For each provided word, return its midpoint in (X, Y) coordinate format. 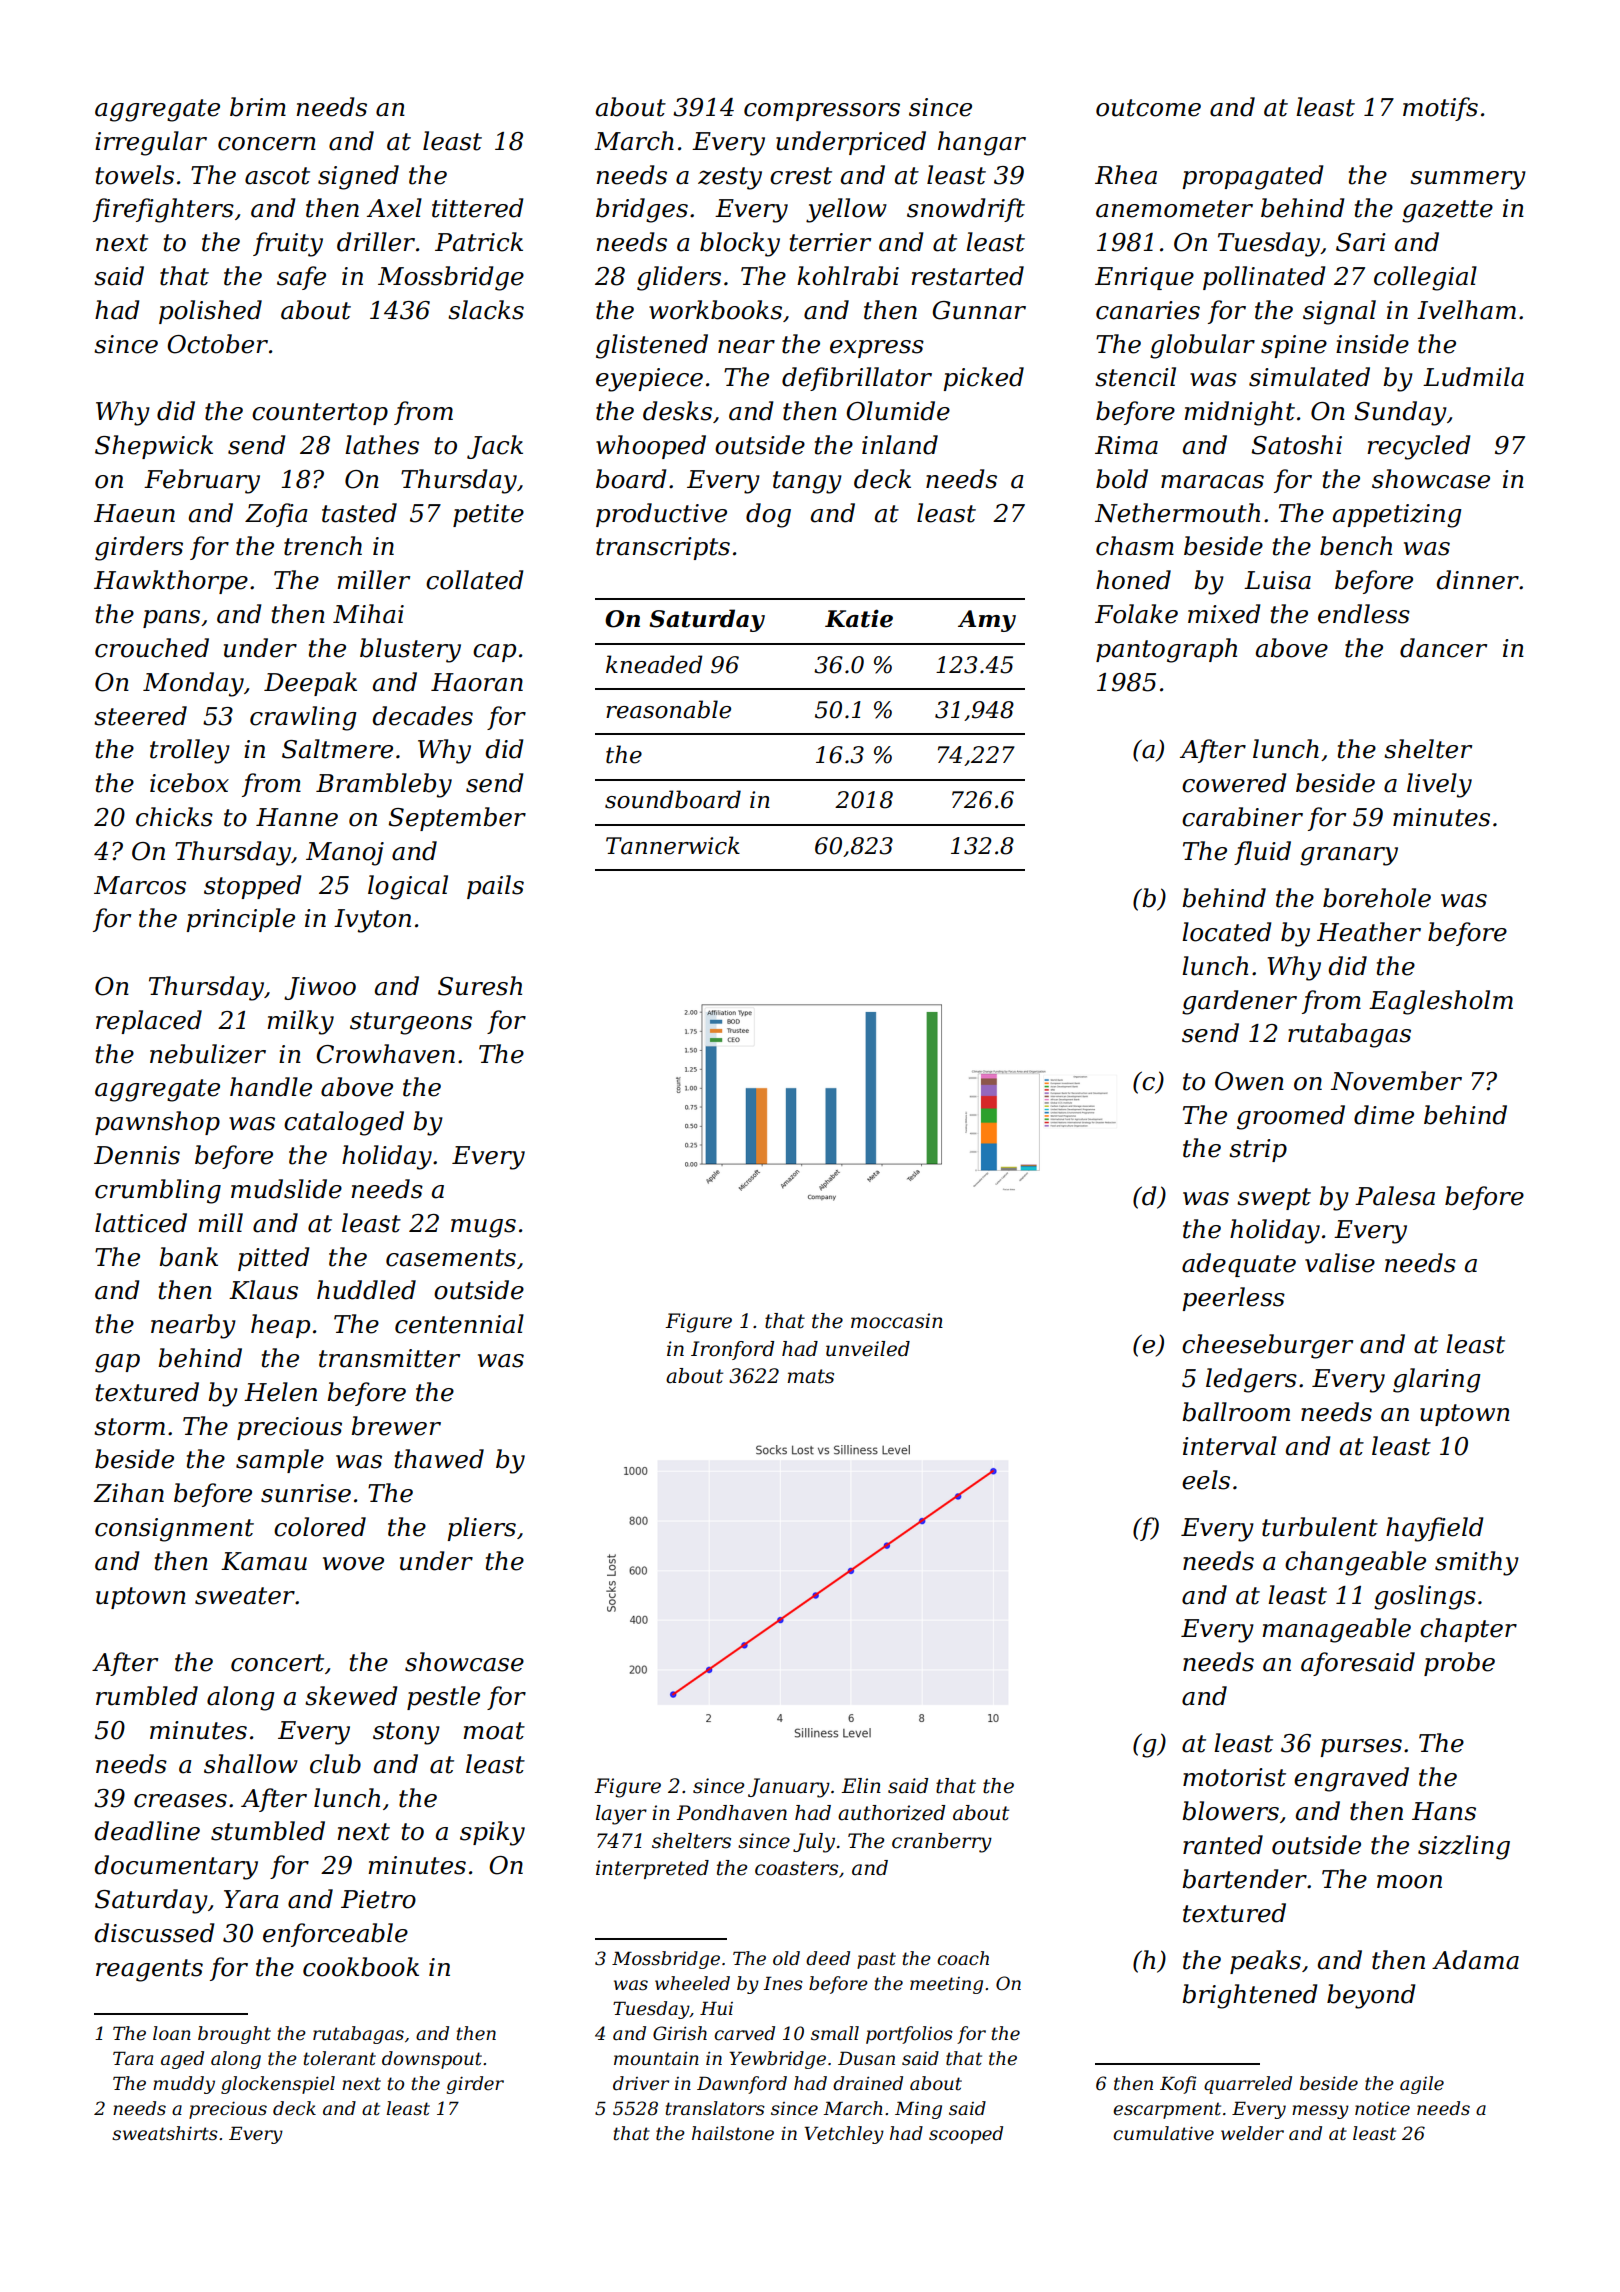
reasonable (668, 709)
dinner (1477, 580)
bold (1122, 479)
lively (1439, 785)
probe (1459, 1664)
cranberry (942, 1843)
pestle (443, 1698)
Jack (495, 447)
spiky (492, 1833)
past (876, 1960)
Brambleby (384, 785)
